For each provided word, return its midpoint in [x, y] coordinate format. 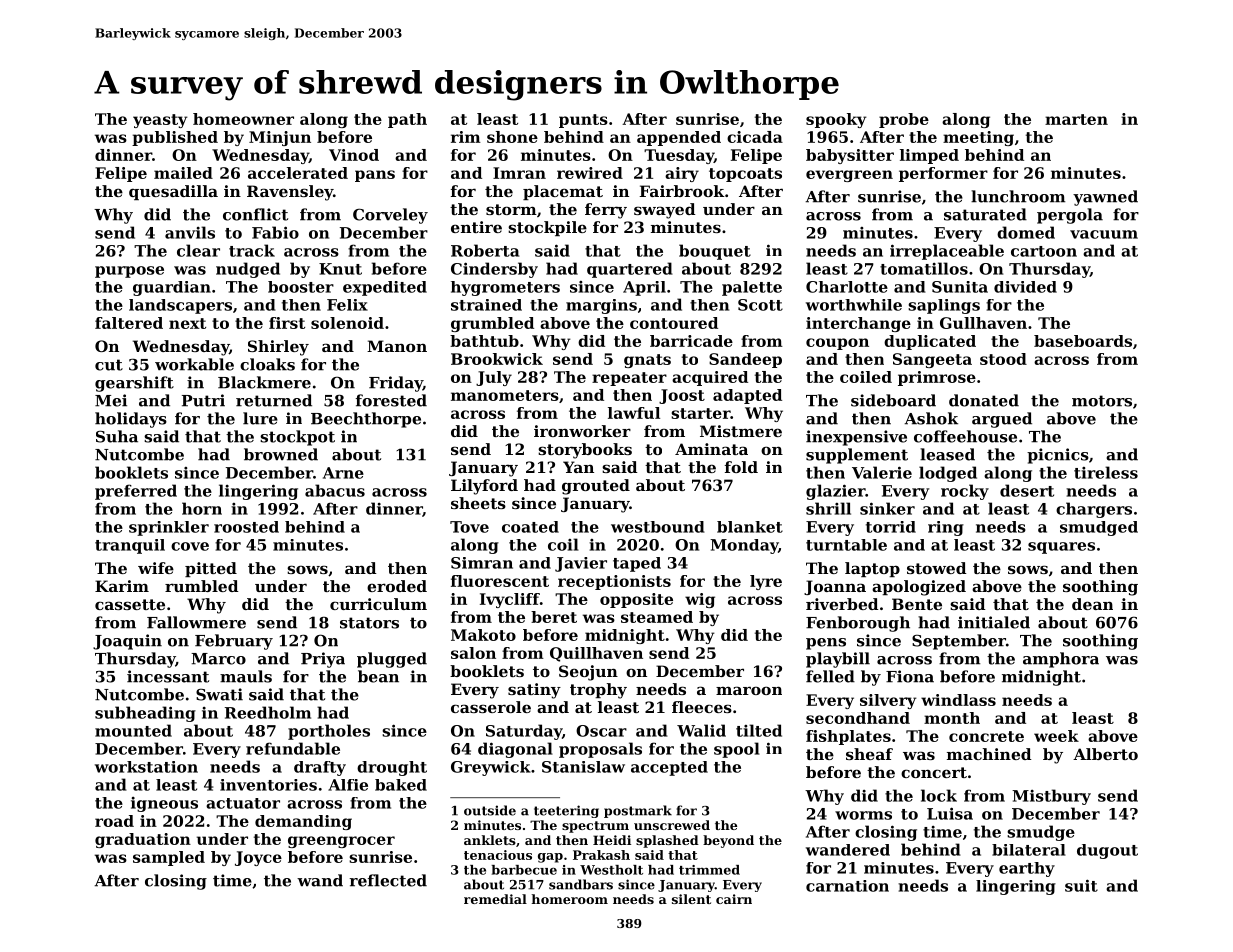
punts [583, 121]
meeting [978, 138]
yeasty [160, 121]
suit [1081, 885]
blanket [750, 527]
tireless [1106, 472]
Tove [469, 527]
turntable [846, 545]
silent [691, 899]
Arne [343, 473]
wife [156, 568]
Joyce [258, 858]
